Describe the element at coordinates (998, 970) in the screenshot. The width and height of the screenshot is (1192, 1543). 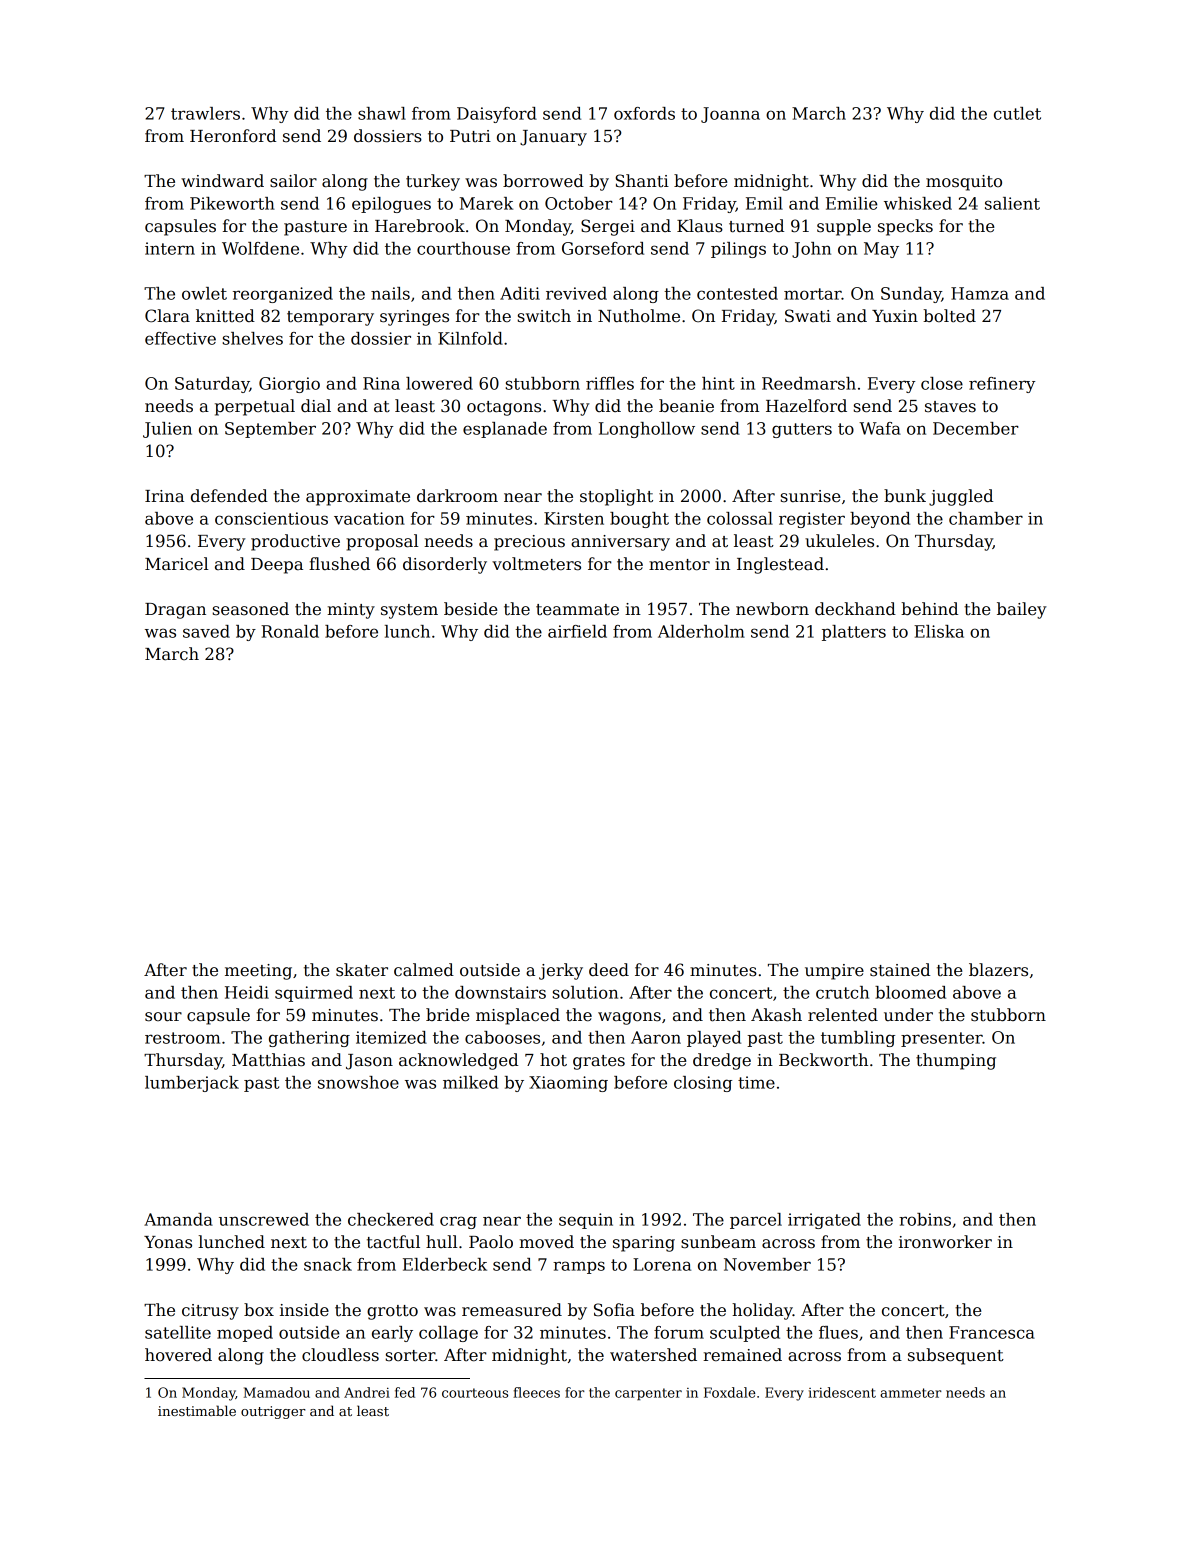
I see `blazers` at that location.
